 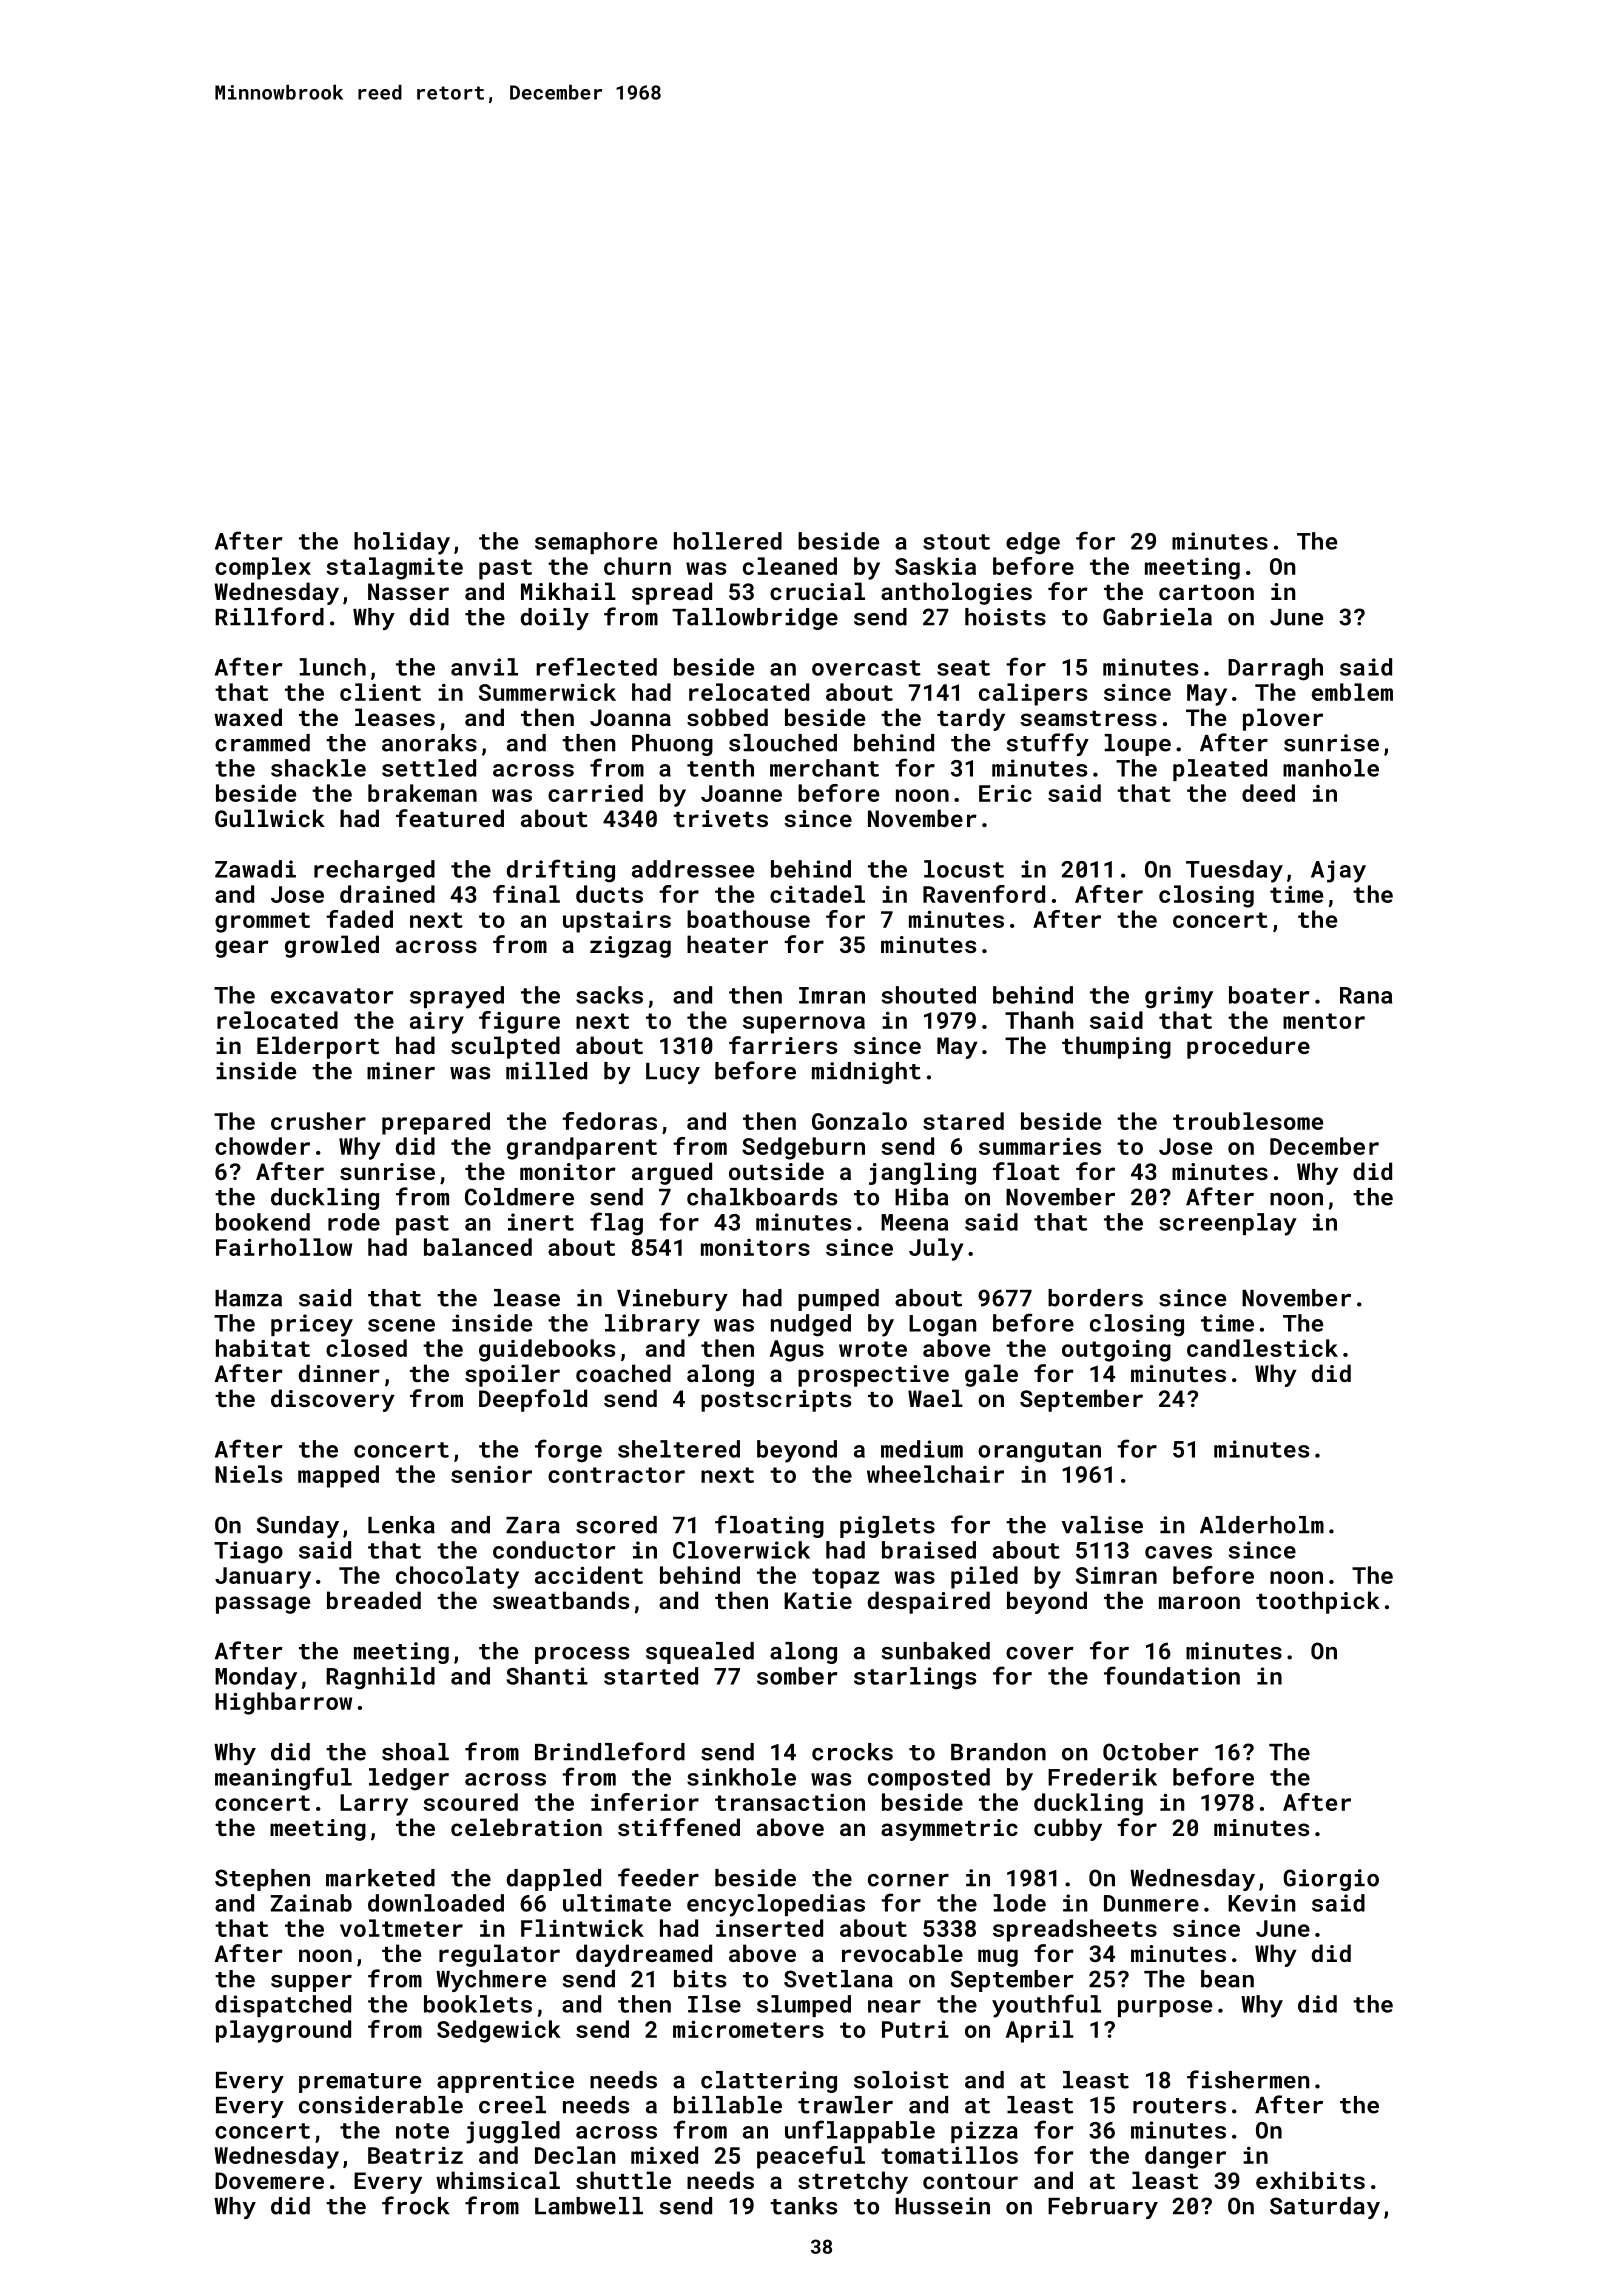 What do you see at coordinates (1005, 793) in the screenshot?
I see `Eric` at bounding box center [1005, 793].
